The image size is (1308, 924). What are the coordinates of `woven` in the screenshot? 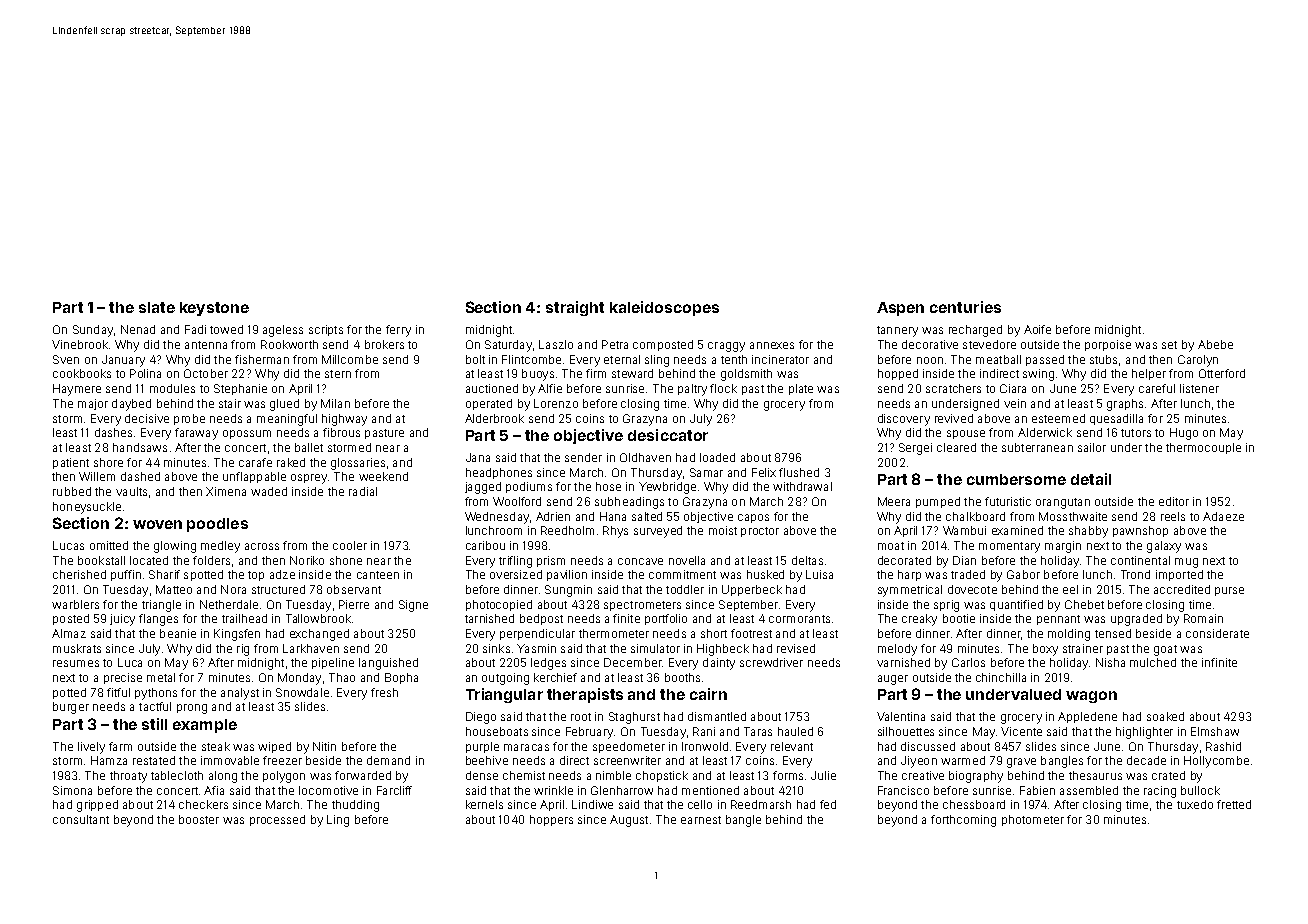 It's located at (157, 524).
